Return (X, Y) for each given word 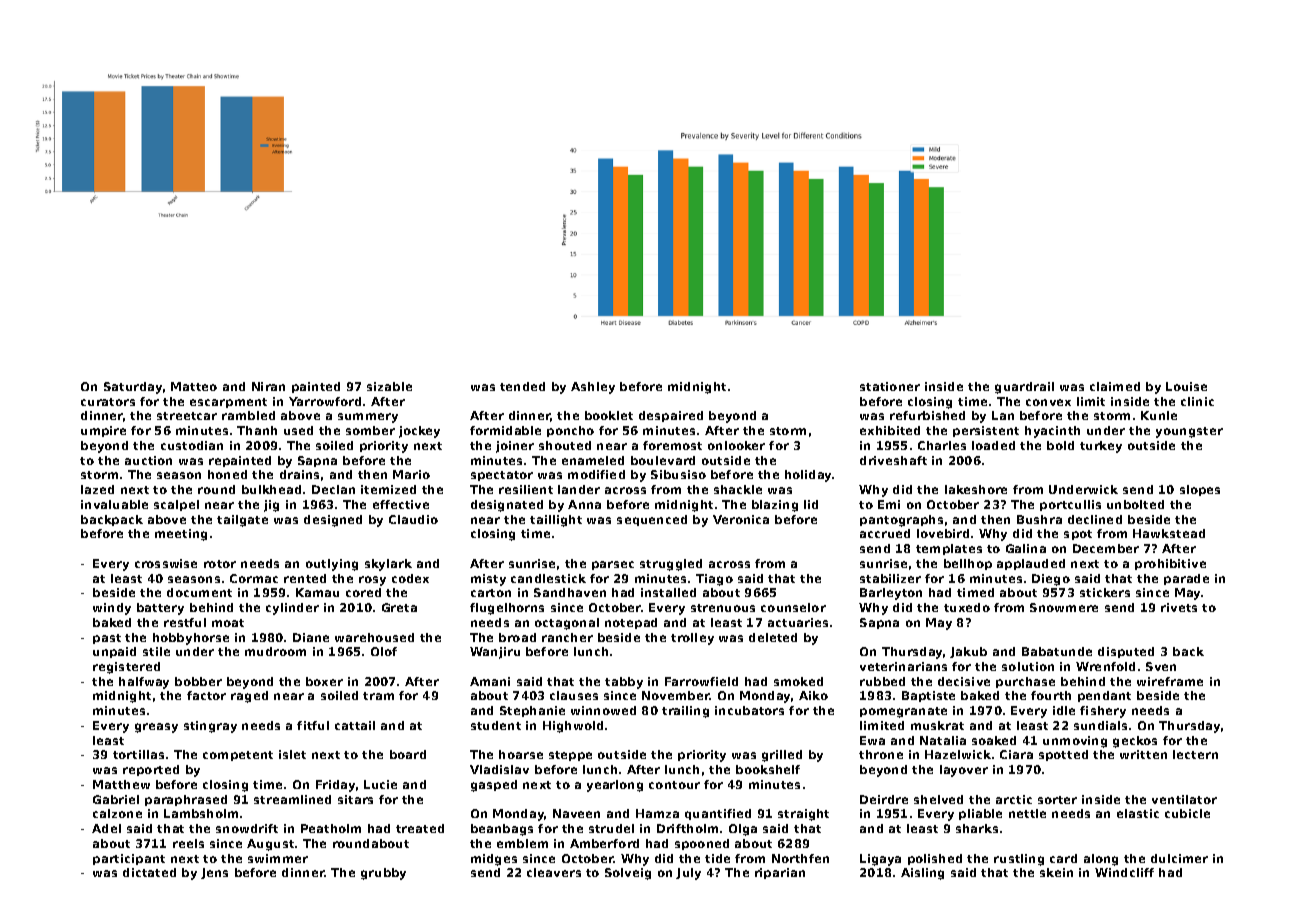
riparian (780, 873)
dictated (149, 872)
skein (1056, 872)
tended (522, 386)
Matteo (194, 386)
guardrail (1024, 388)
